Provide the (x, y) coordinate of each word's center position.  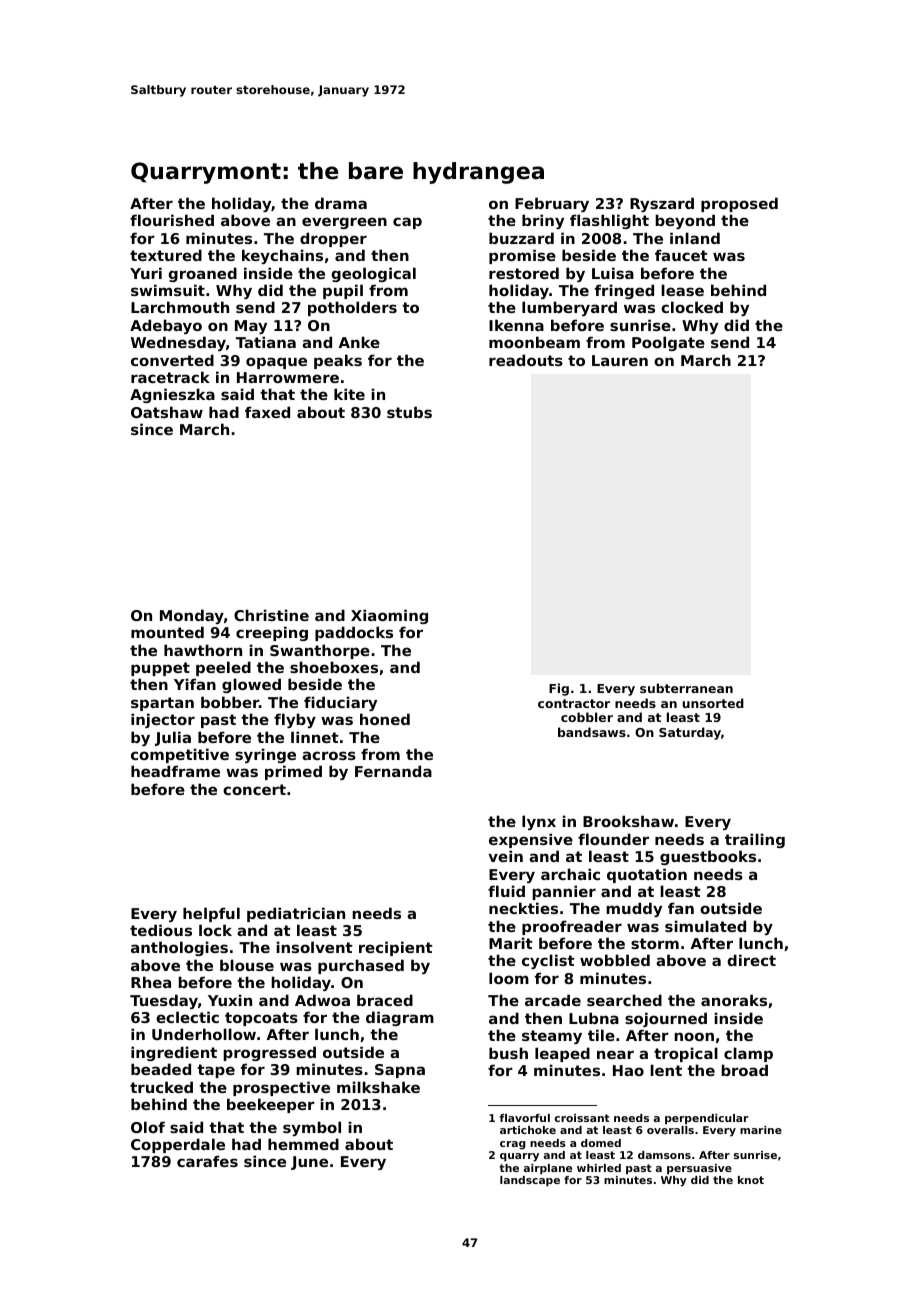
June (309, 1163)
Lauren (620, 360)
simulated (705, 926)
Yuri (146, 273)
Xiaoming (389, 616)
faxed (267, 412)
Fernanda (393, 771)
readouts (526, 360)
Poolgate (668, 343)
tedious (161, 930)
